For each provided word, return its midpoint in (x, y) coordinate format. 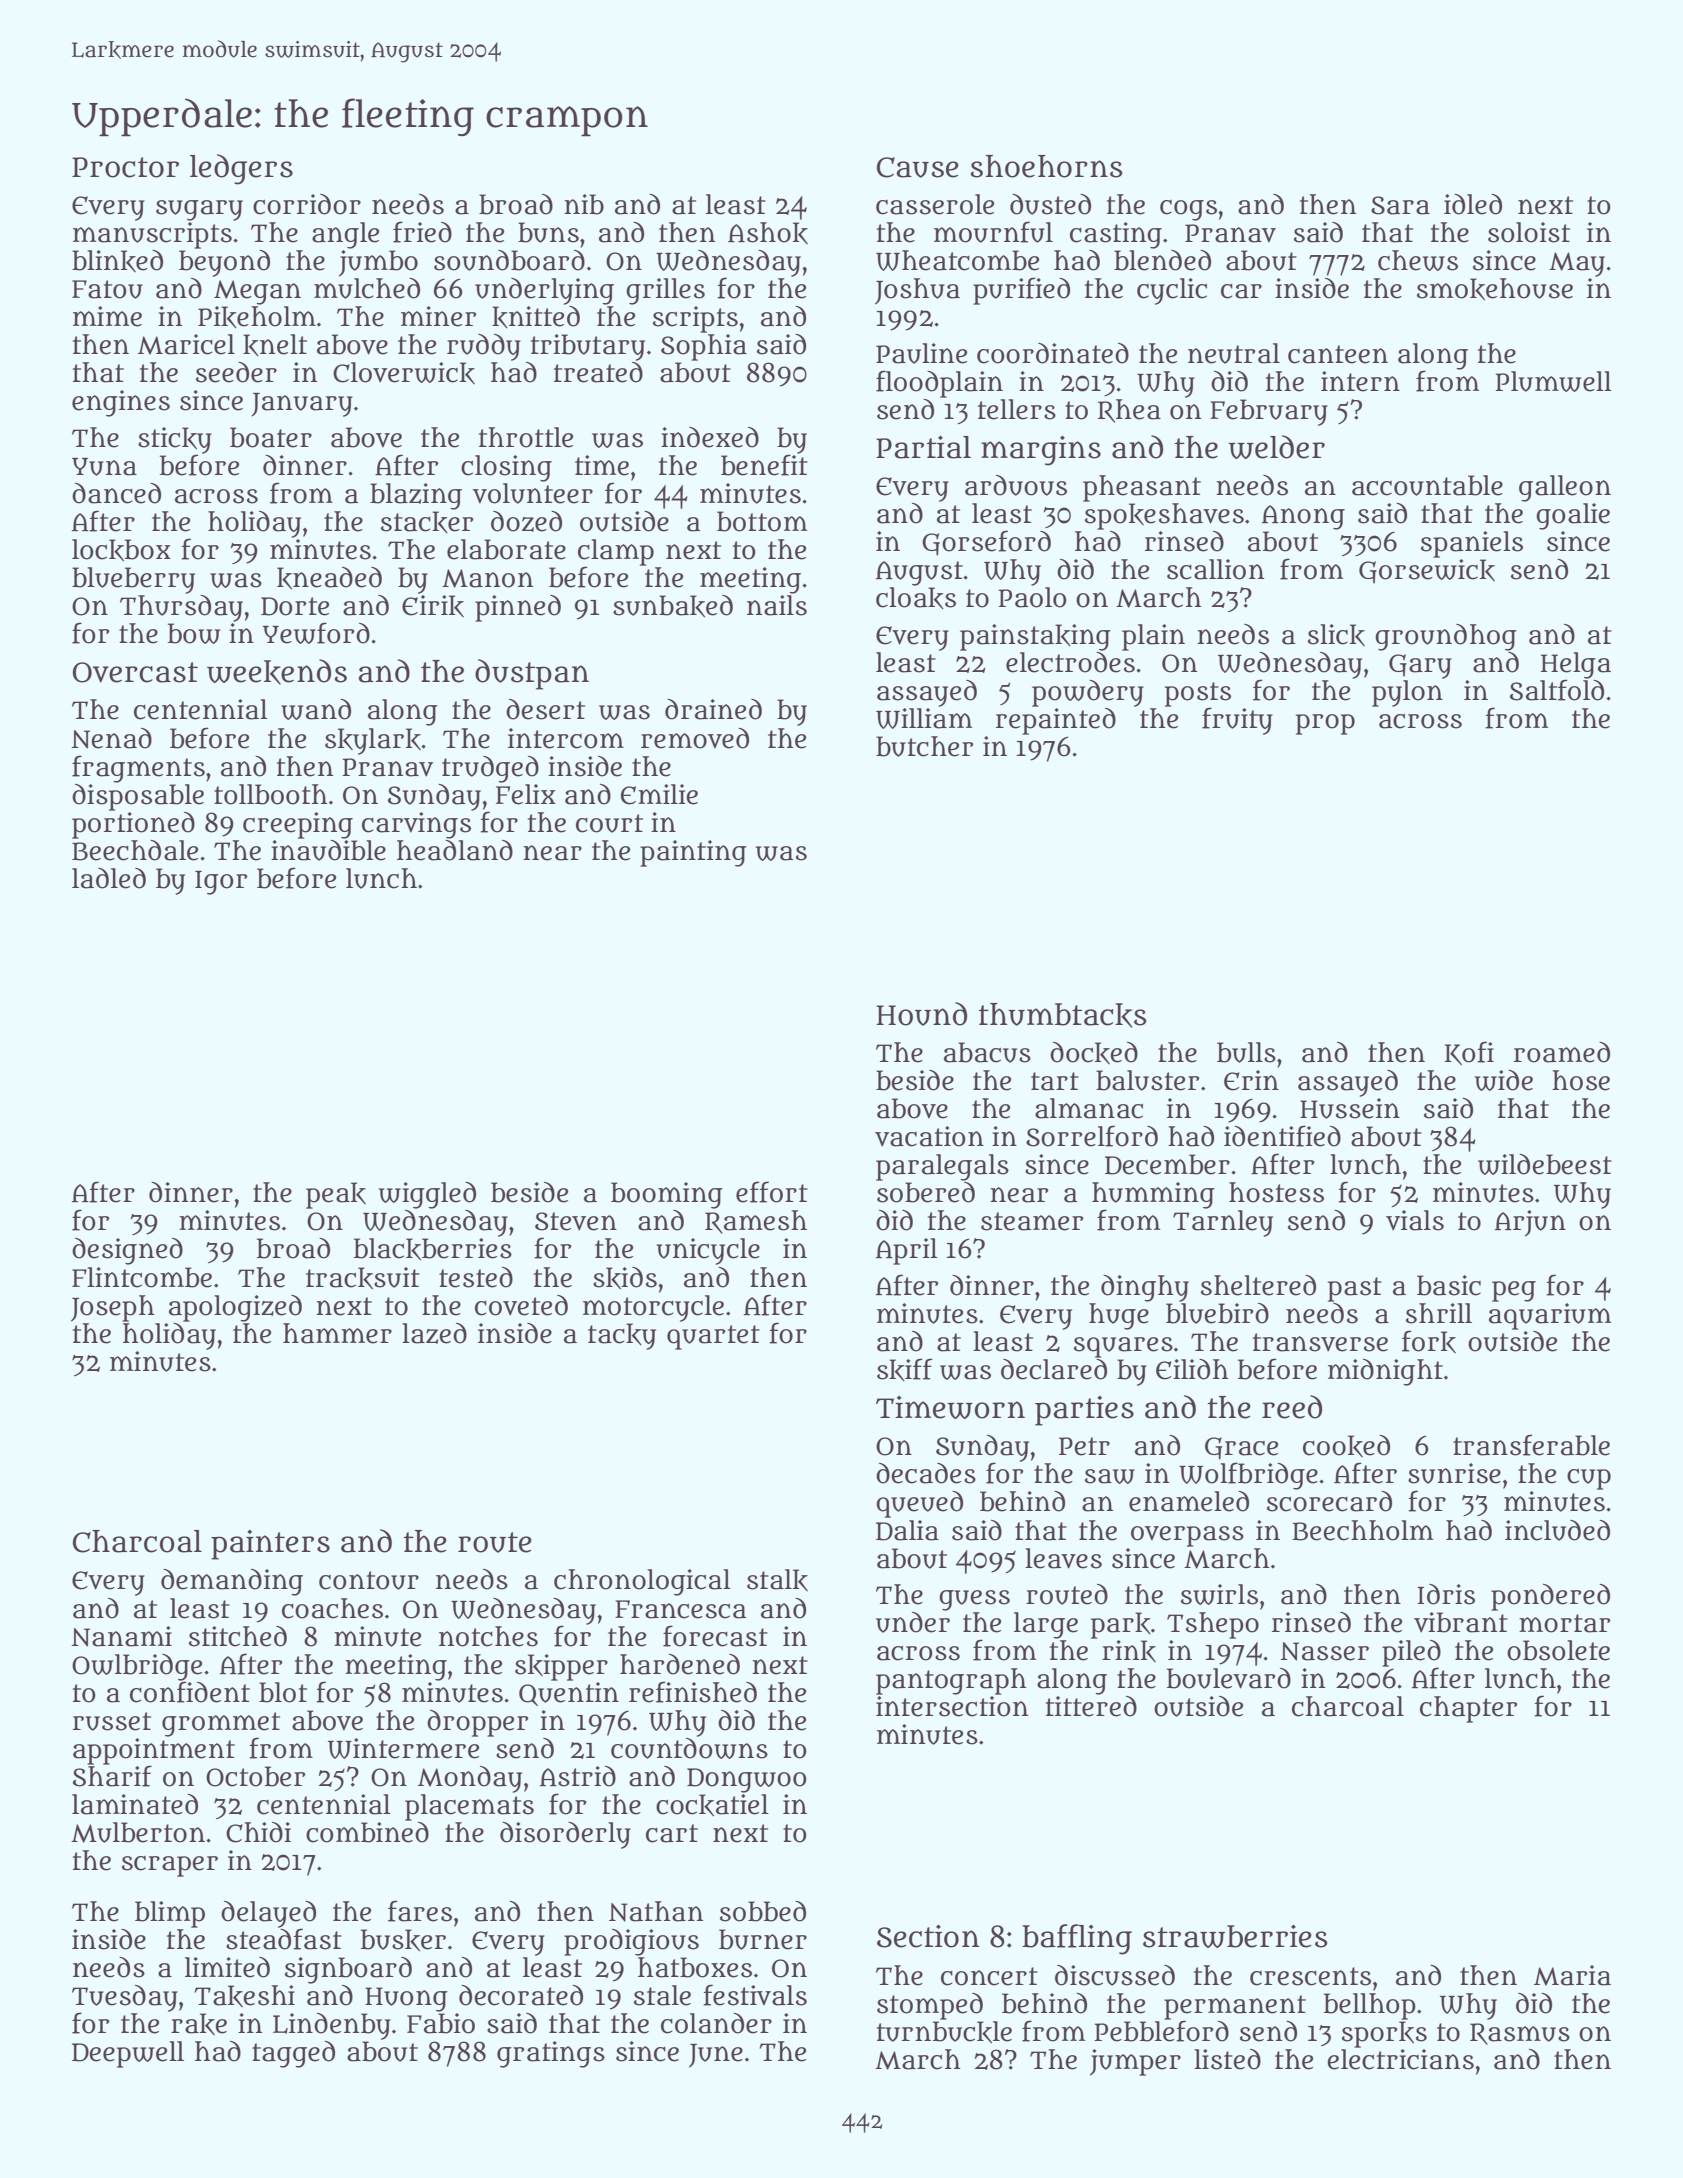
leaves (1063, 1558)
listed (1227, 2059)
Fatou (107, 289)
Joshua (917, 291)
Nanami (122, 1636)
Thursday (181, 608)
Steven (576, 1221)
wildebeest (1545, 1164)
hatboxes (695, 1967)
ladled (109, 878)
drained (713, 709)
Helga (1576, 665)
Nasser (1325, 1651)
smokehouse (1495, 289)
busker (403, 1940)
